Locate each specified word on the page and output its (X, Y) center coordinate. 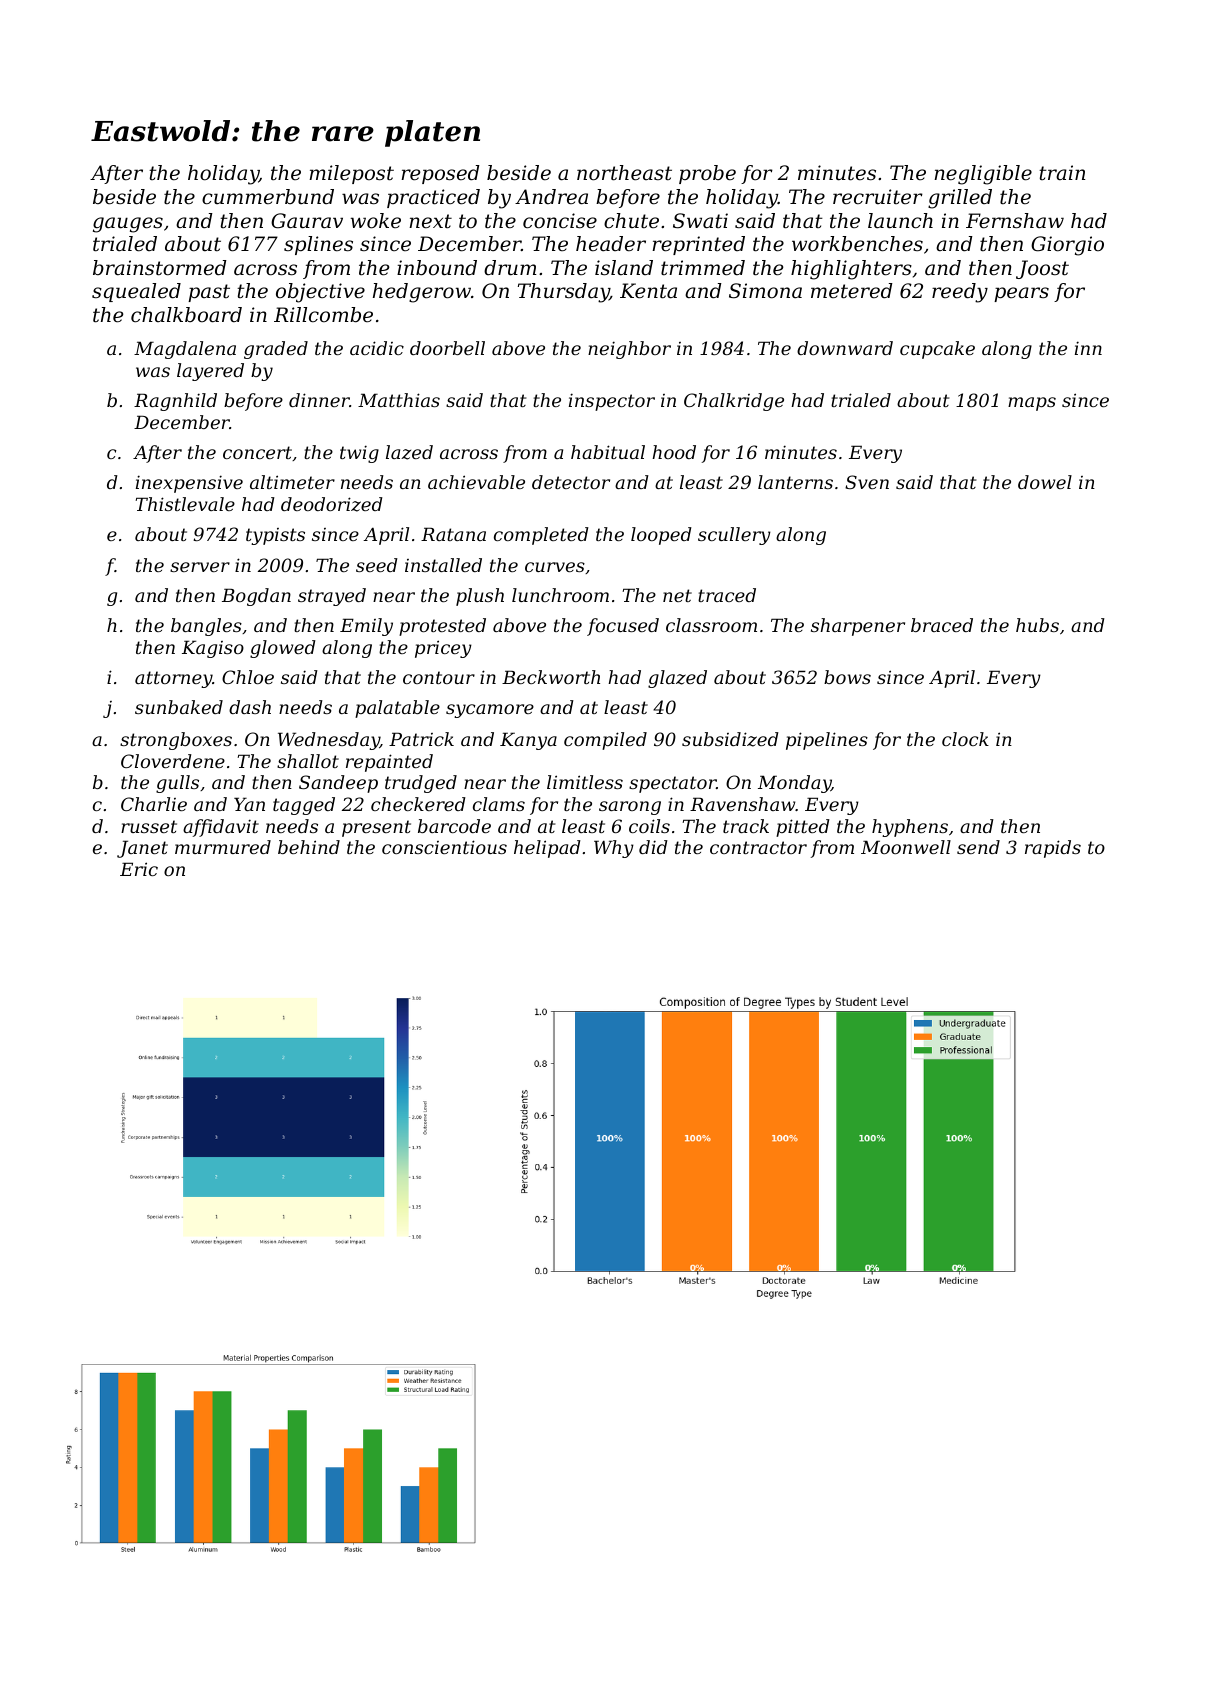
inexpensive (189, 484)
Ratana (453, 534)
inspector (612, 402)
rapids (1053, 849)
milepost (351, 174)
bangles (206, 627)
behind (309, 847)
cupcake (937, 350)
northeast (624, 173)
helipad (547, 849)
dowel (1045, 482)
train (1062, 172)
